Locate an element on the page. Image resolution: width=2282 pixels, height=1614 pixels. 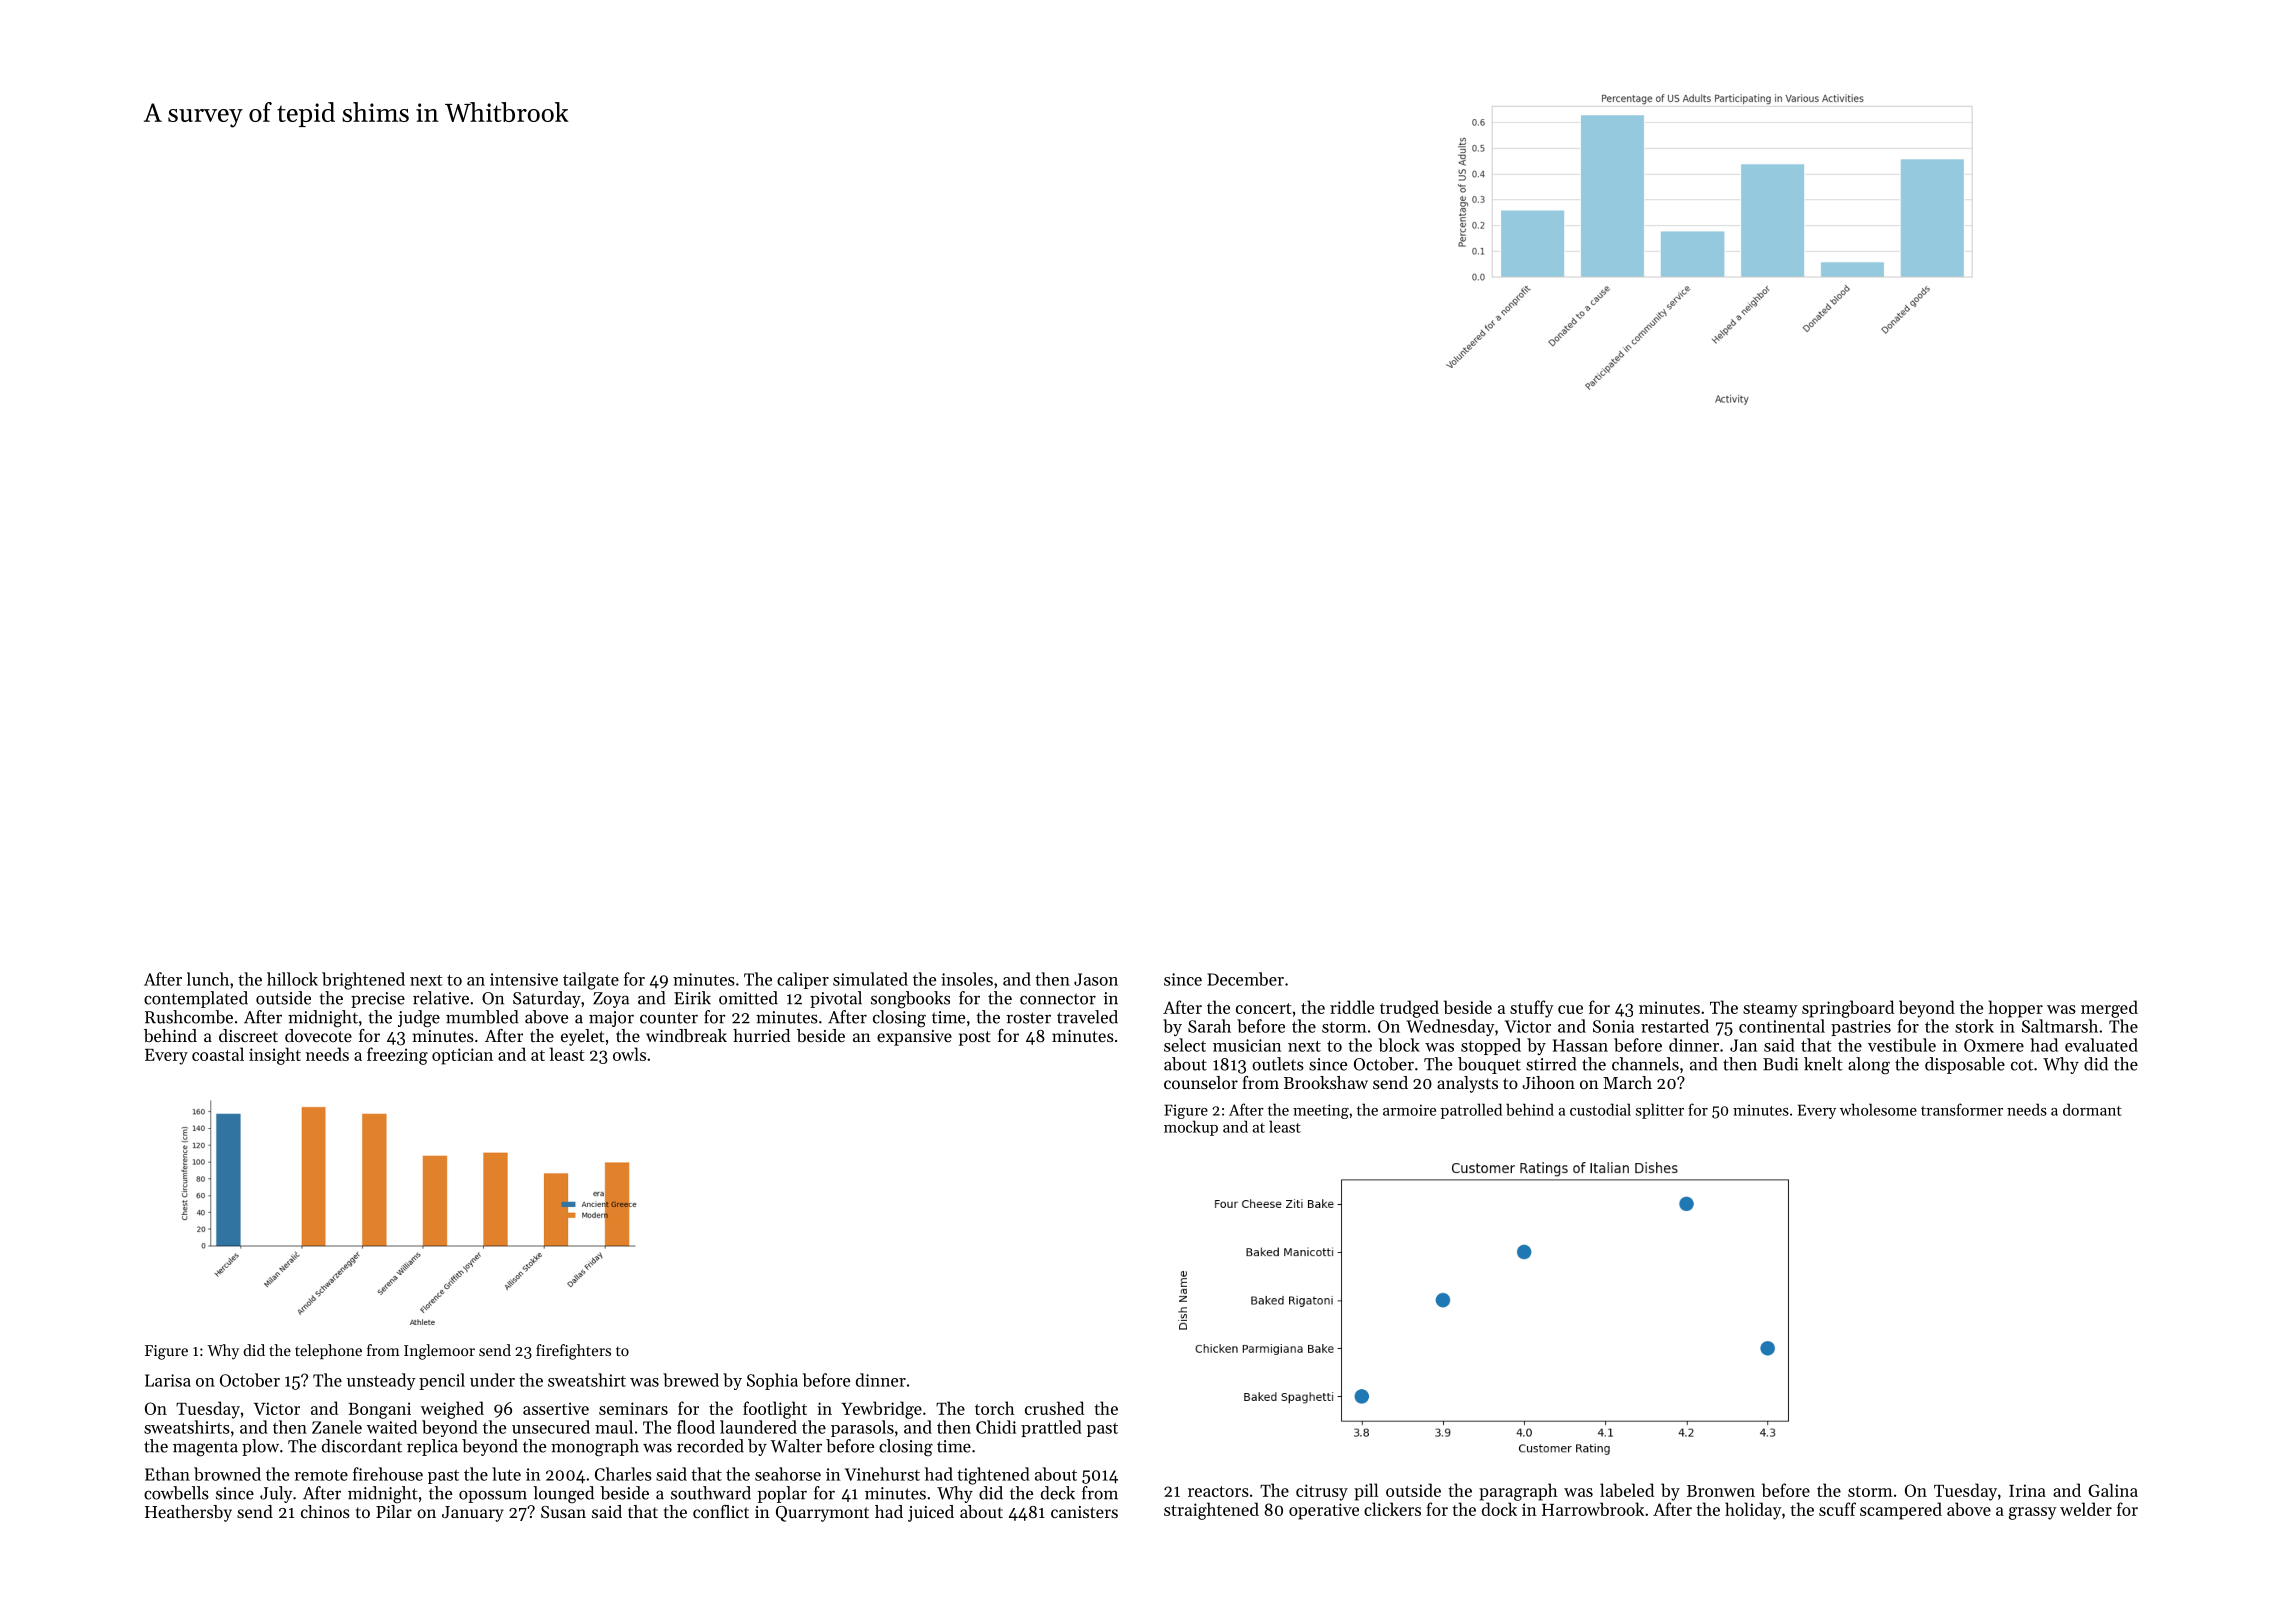
owls is located at coordinates (629, 1054).
